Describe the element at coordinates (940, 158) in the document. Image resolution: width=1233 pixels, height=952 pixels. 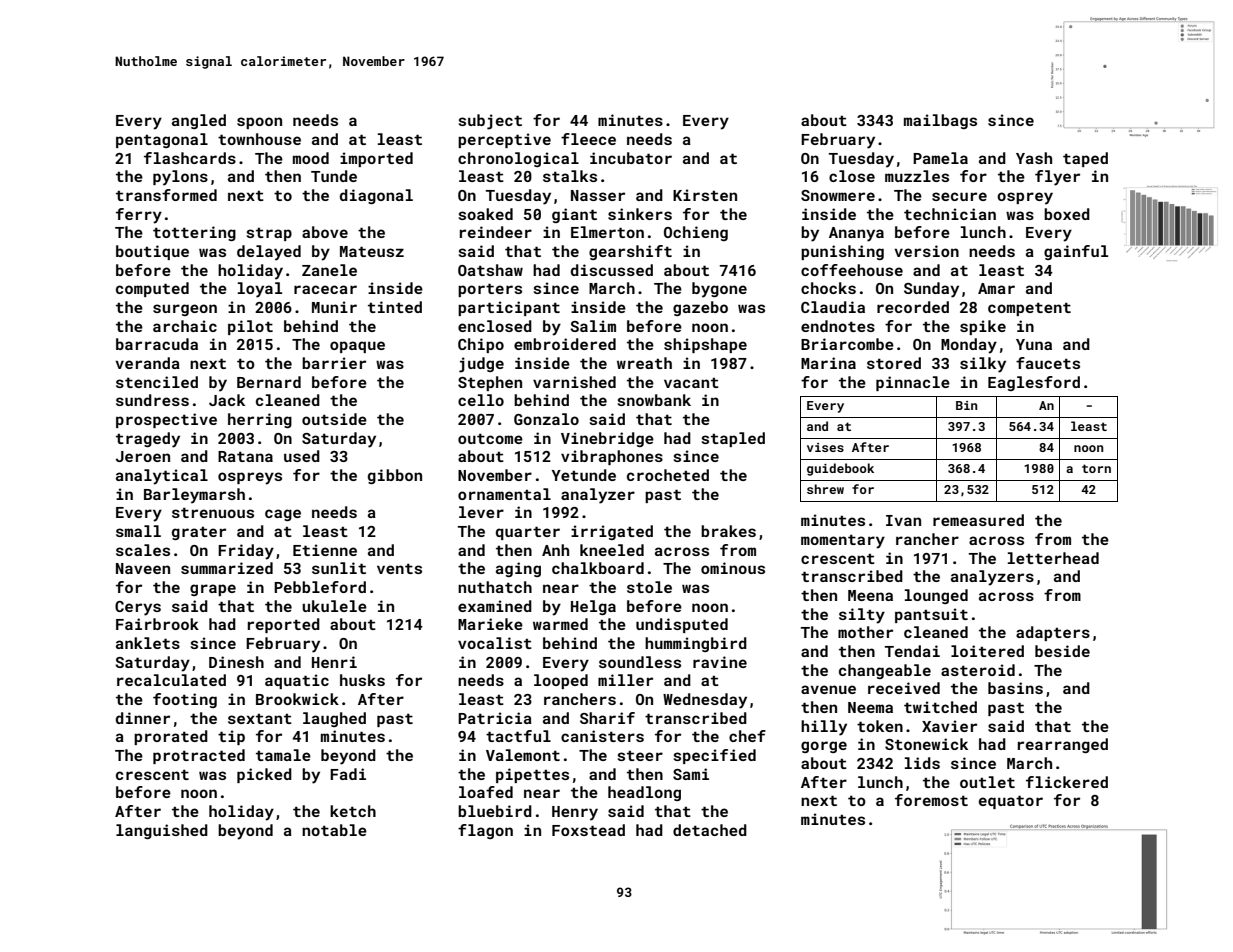
I see `Pamela` at that location.
